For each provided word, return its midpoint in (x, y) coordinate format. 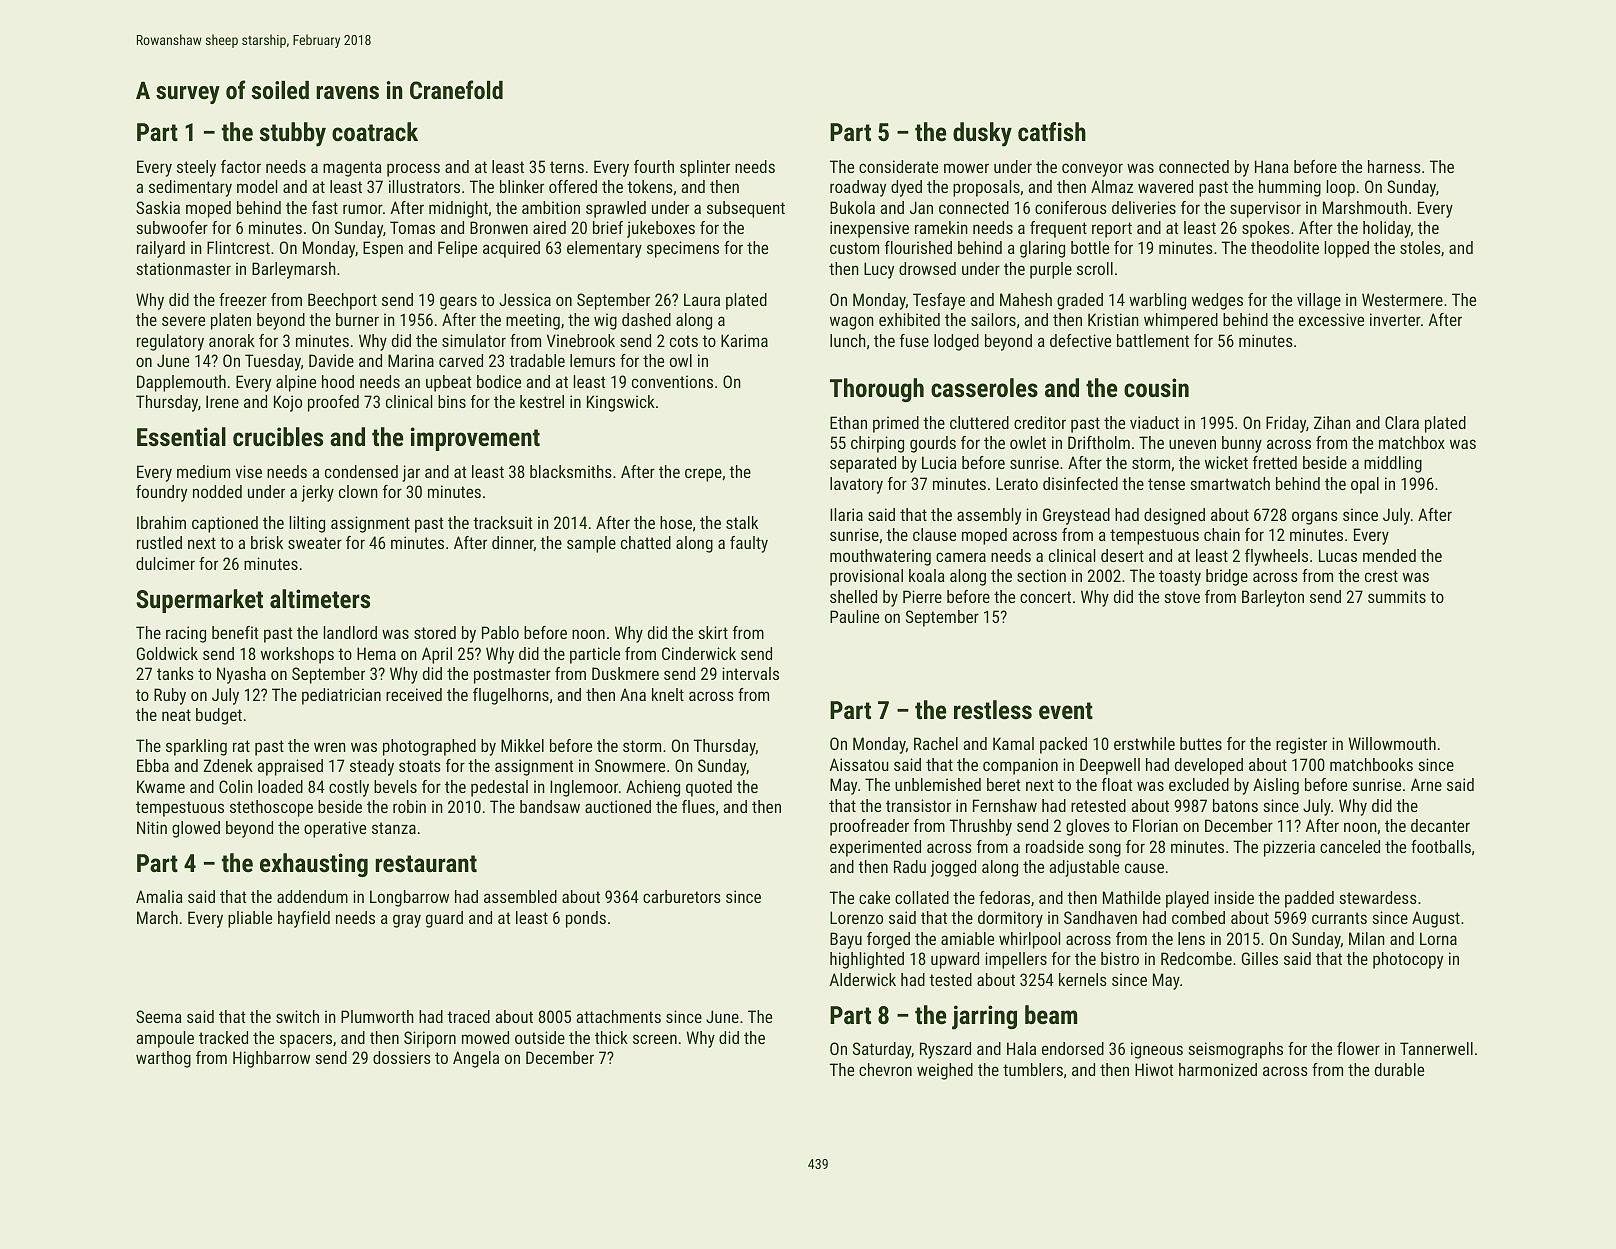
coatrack (375, 131)
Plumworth (377, 1016)
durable (1399, 1069)
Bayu (846, 940)
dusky (982, 134)
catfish (1052, 131)
